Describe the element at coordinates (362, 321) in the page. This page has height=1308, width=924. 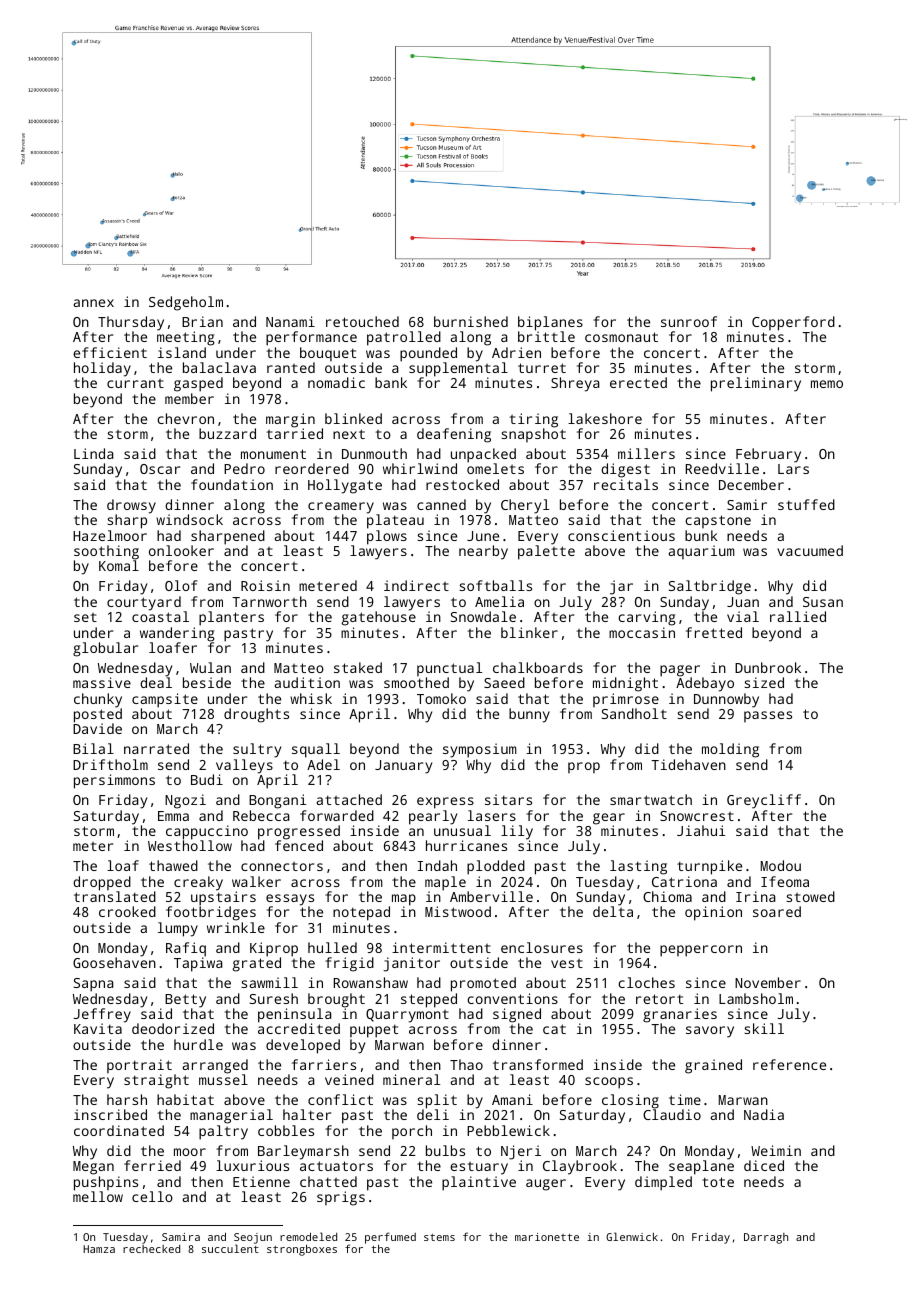
I see `retouched` at that location.
